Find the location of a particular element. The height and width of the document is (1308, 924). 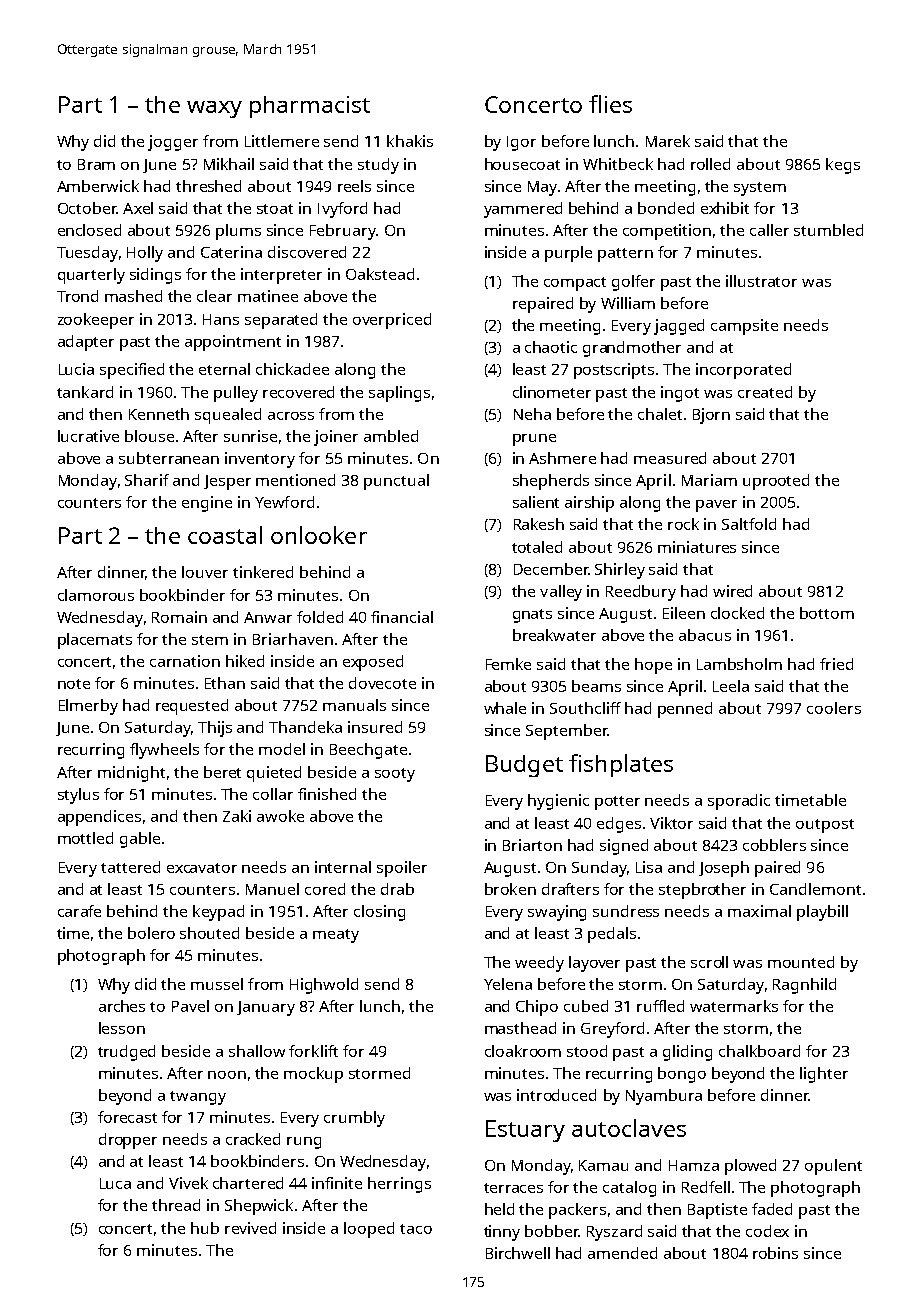

Luca is located at coordinates (115, 1183).
